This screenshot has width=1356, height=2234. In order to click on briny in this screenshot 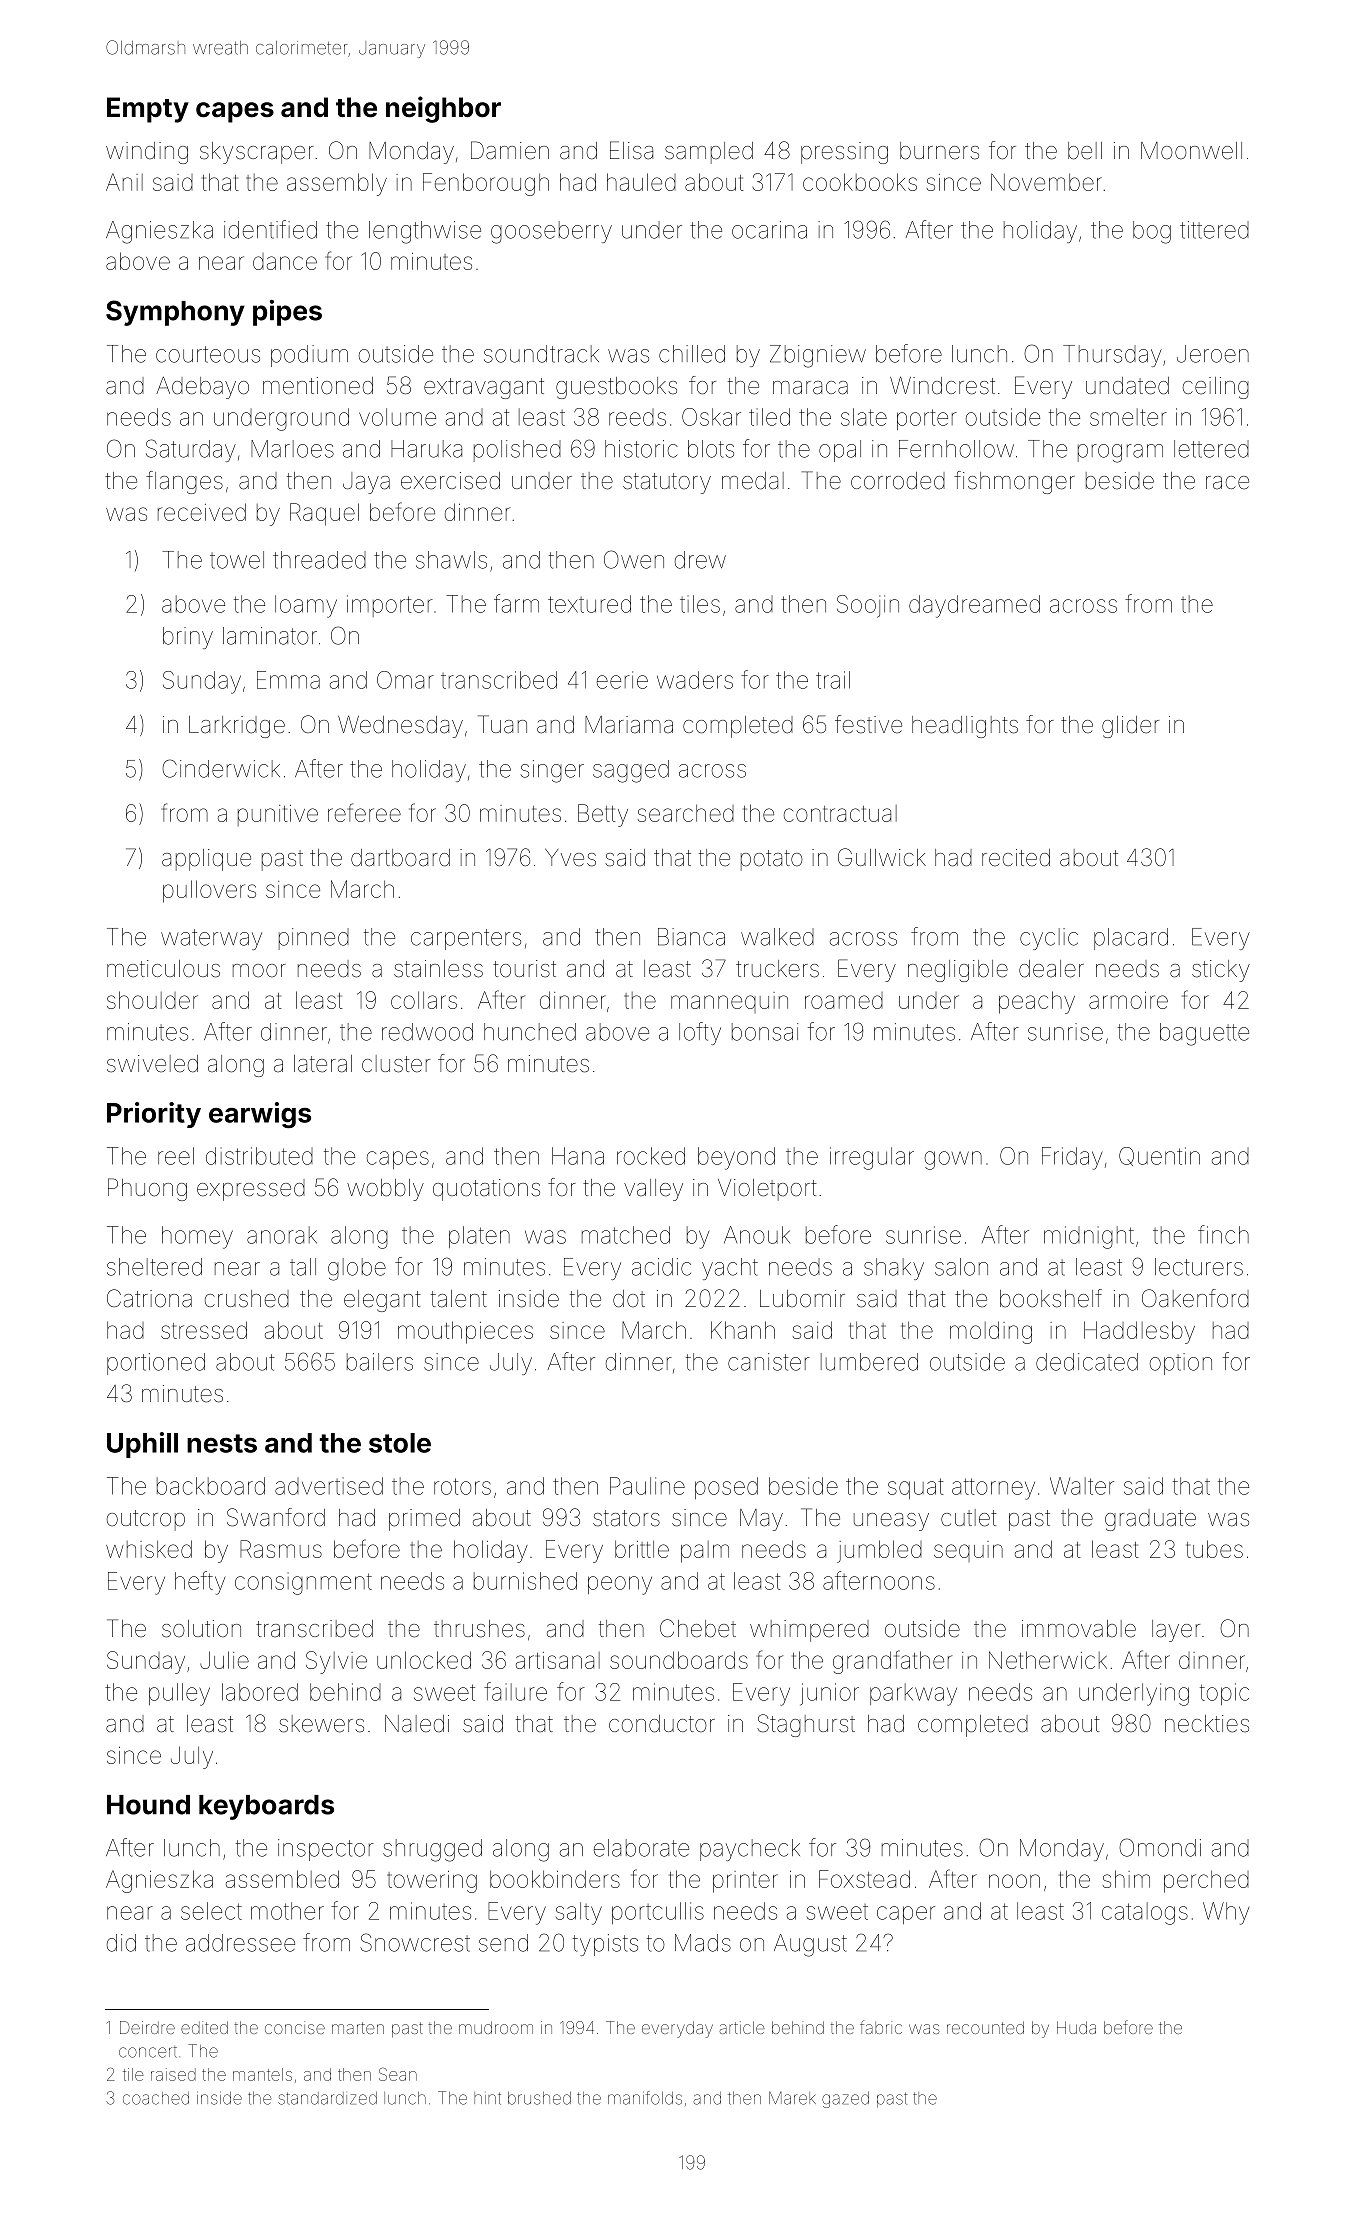, I will do `click(188, 638)`.
